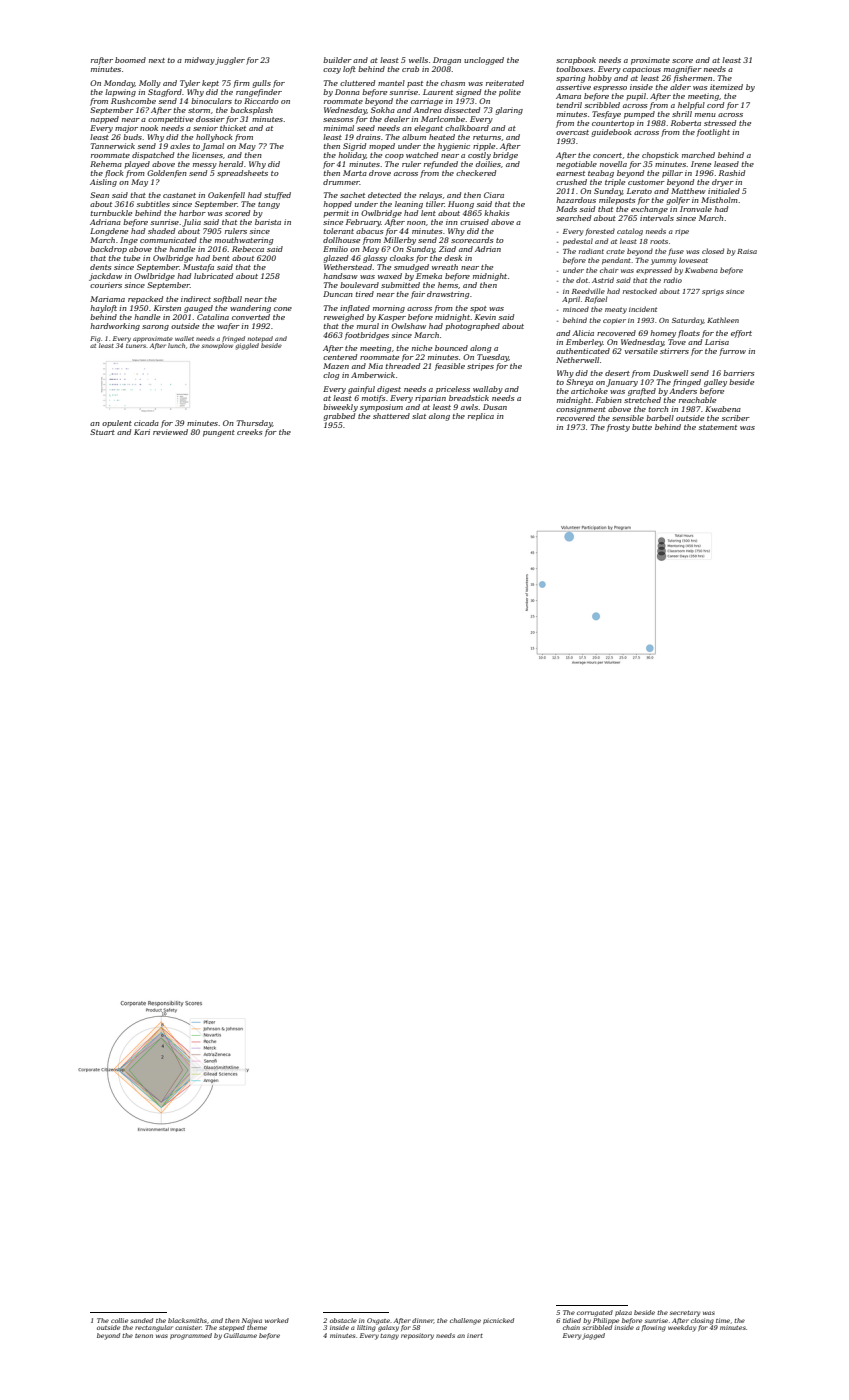  Describe the element at coordinates (252, 1321) in the image. I see `Najwa` at that location.
